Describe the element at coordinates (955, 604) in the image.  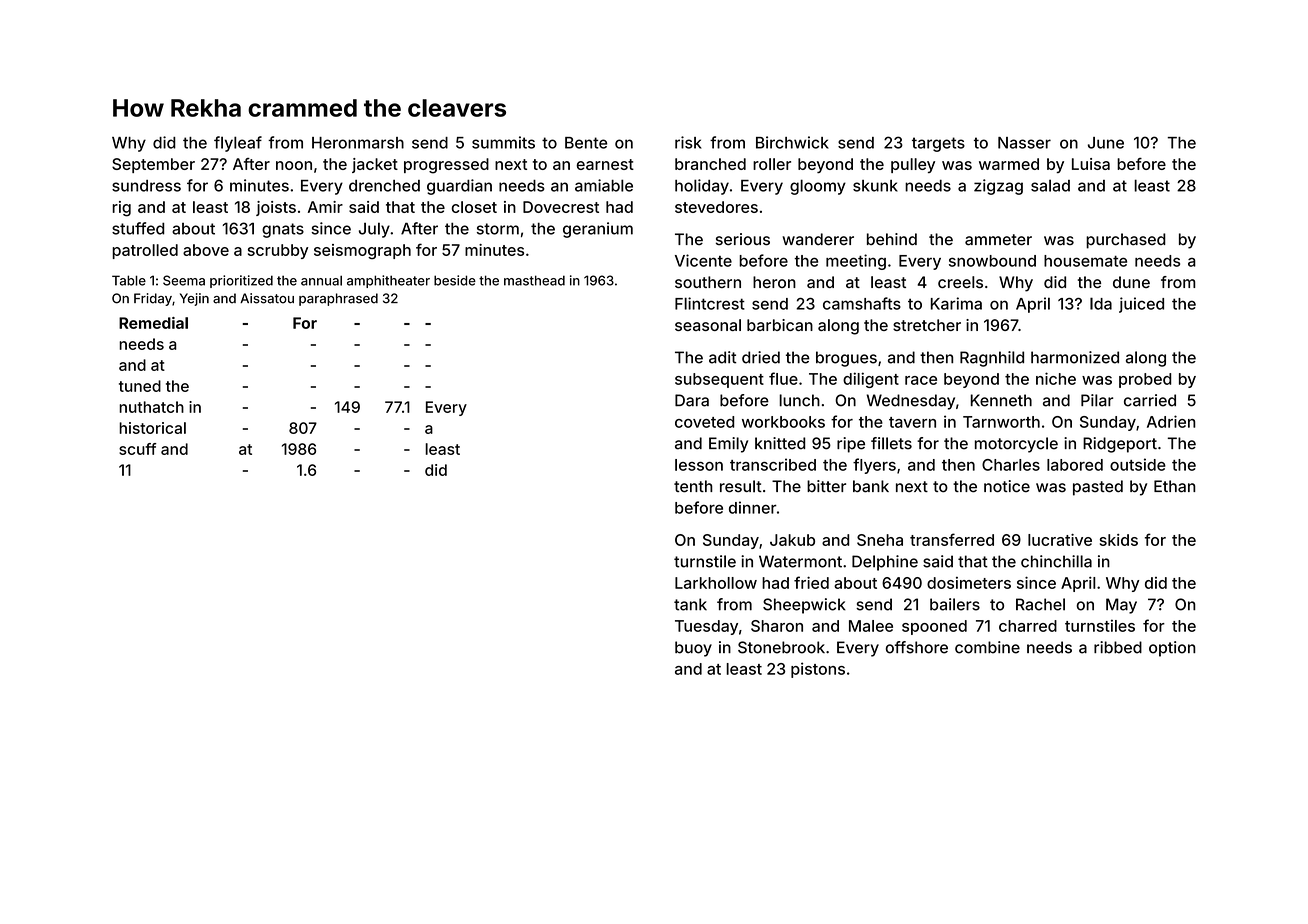
I see `bailers` at that location.
